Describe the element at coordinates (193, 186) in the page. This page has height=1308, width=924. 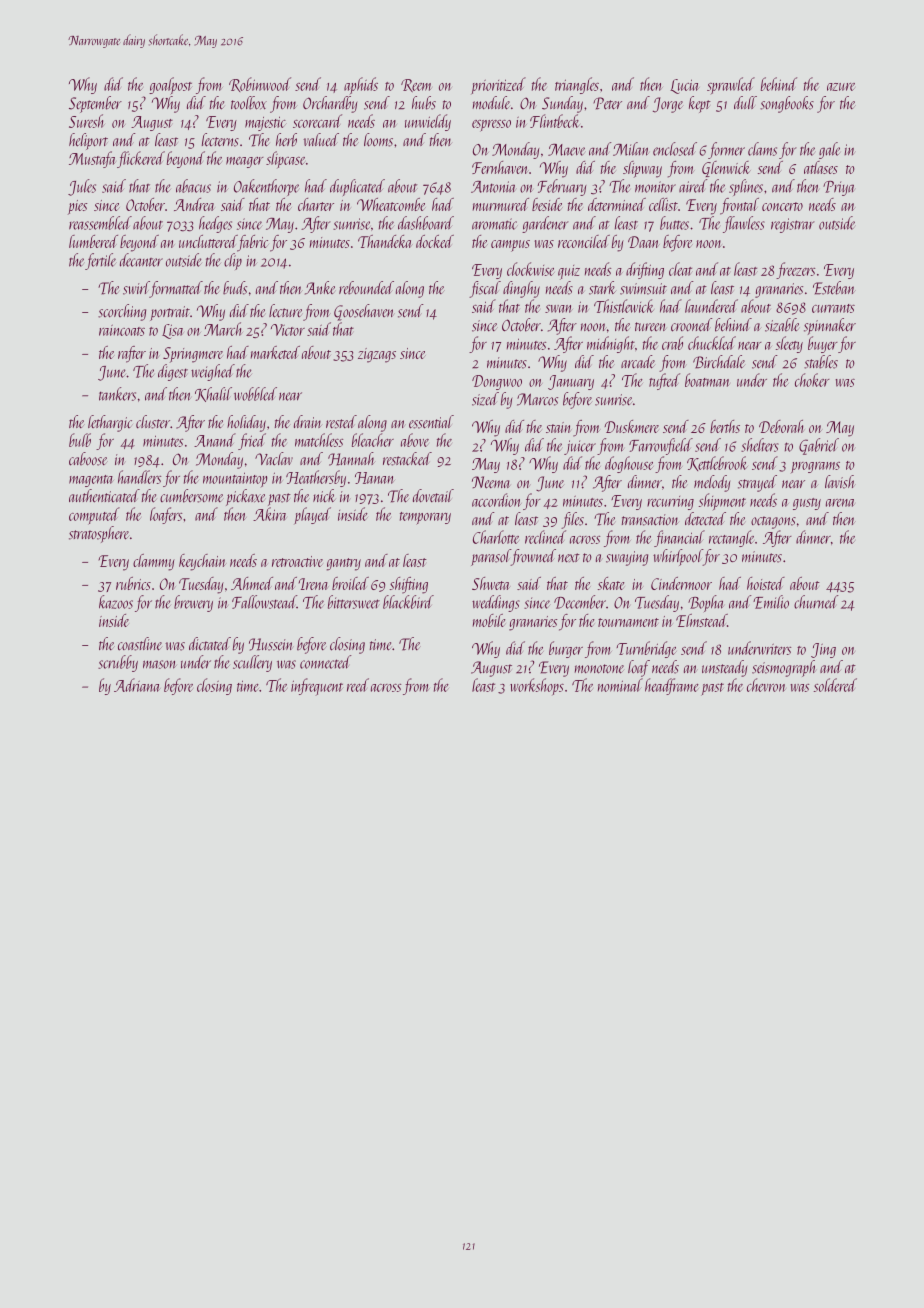
I see `abacus` at that location.
